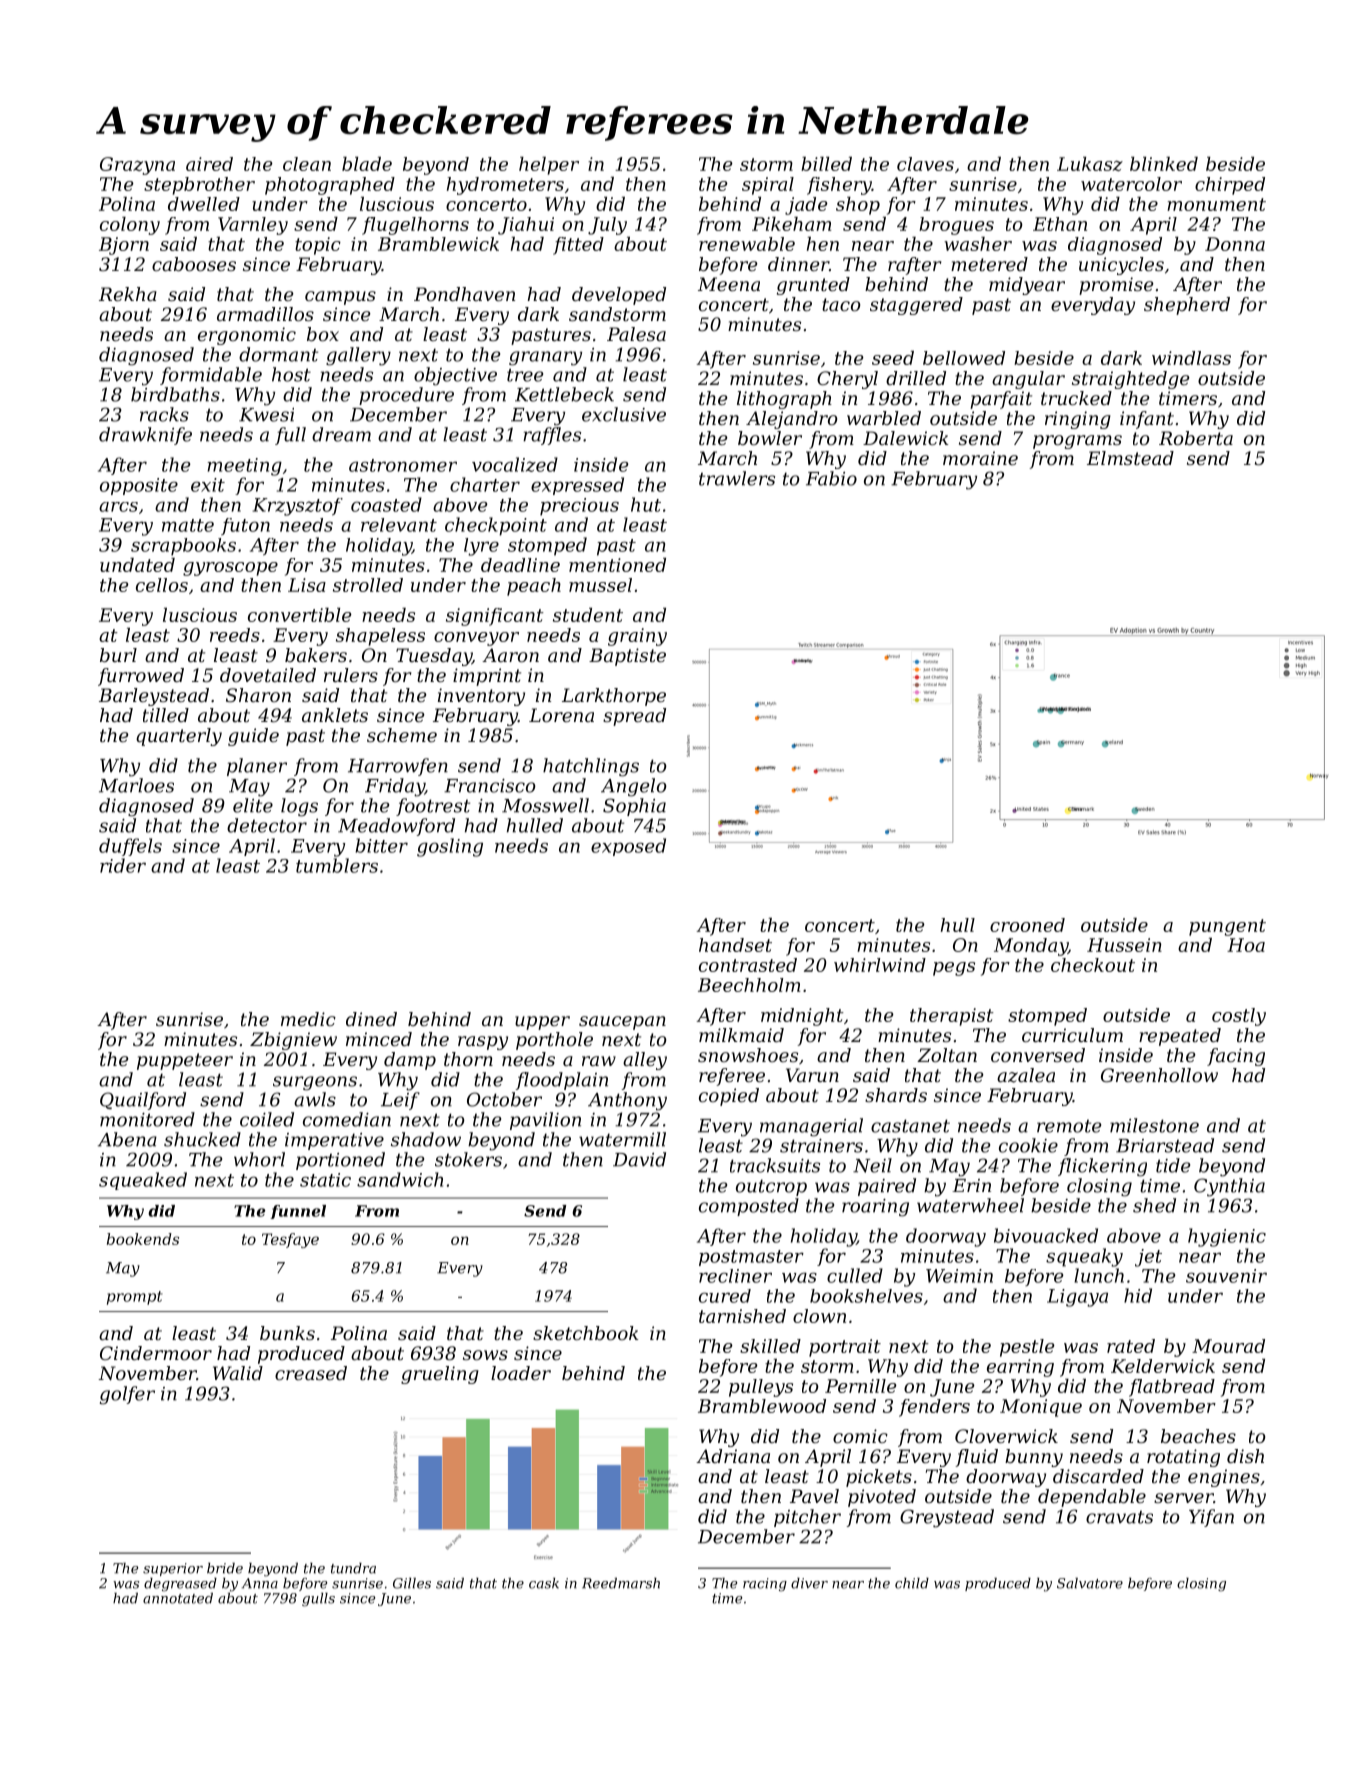  I want to click on trawlers, so click(737, 478).
